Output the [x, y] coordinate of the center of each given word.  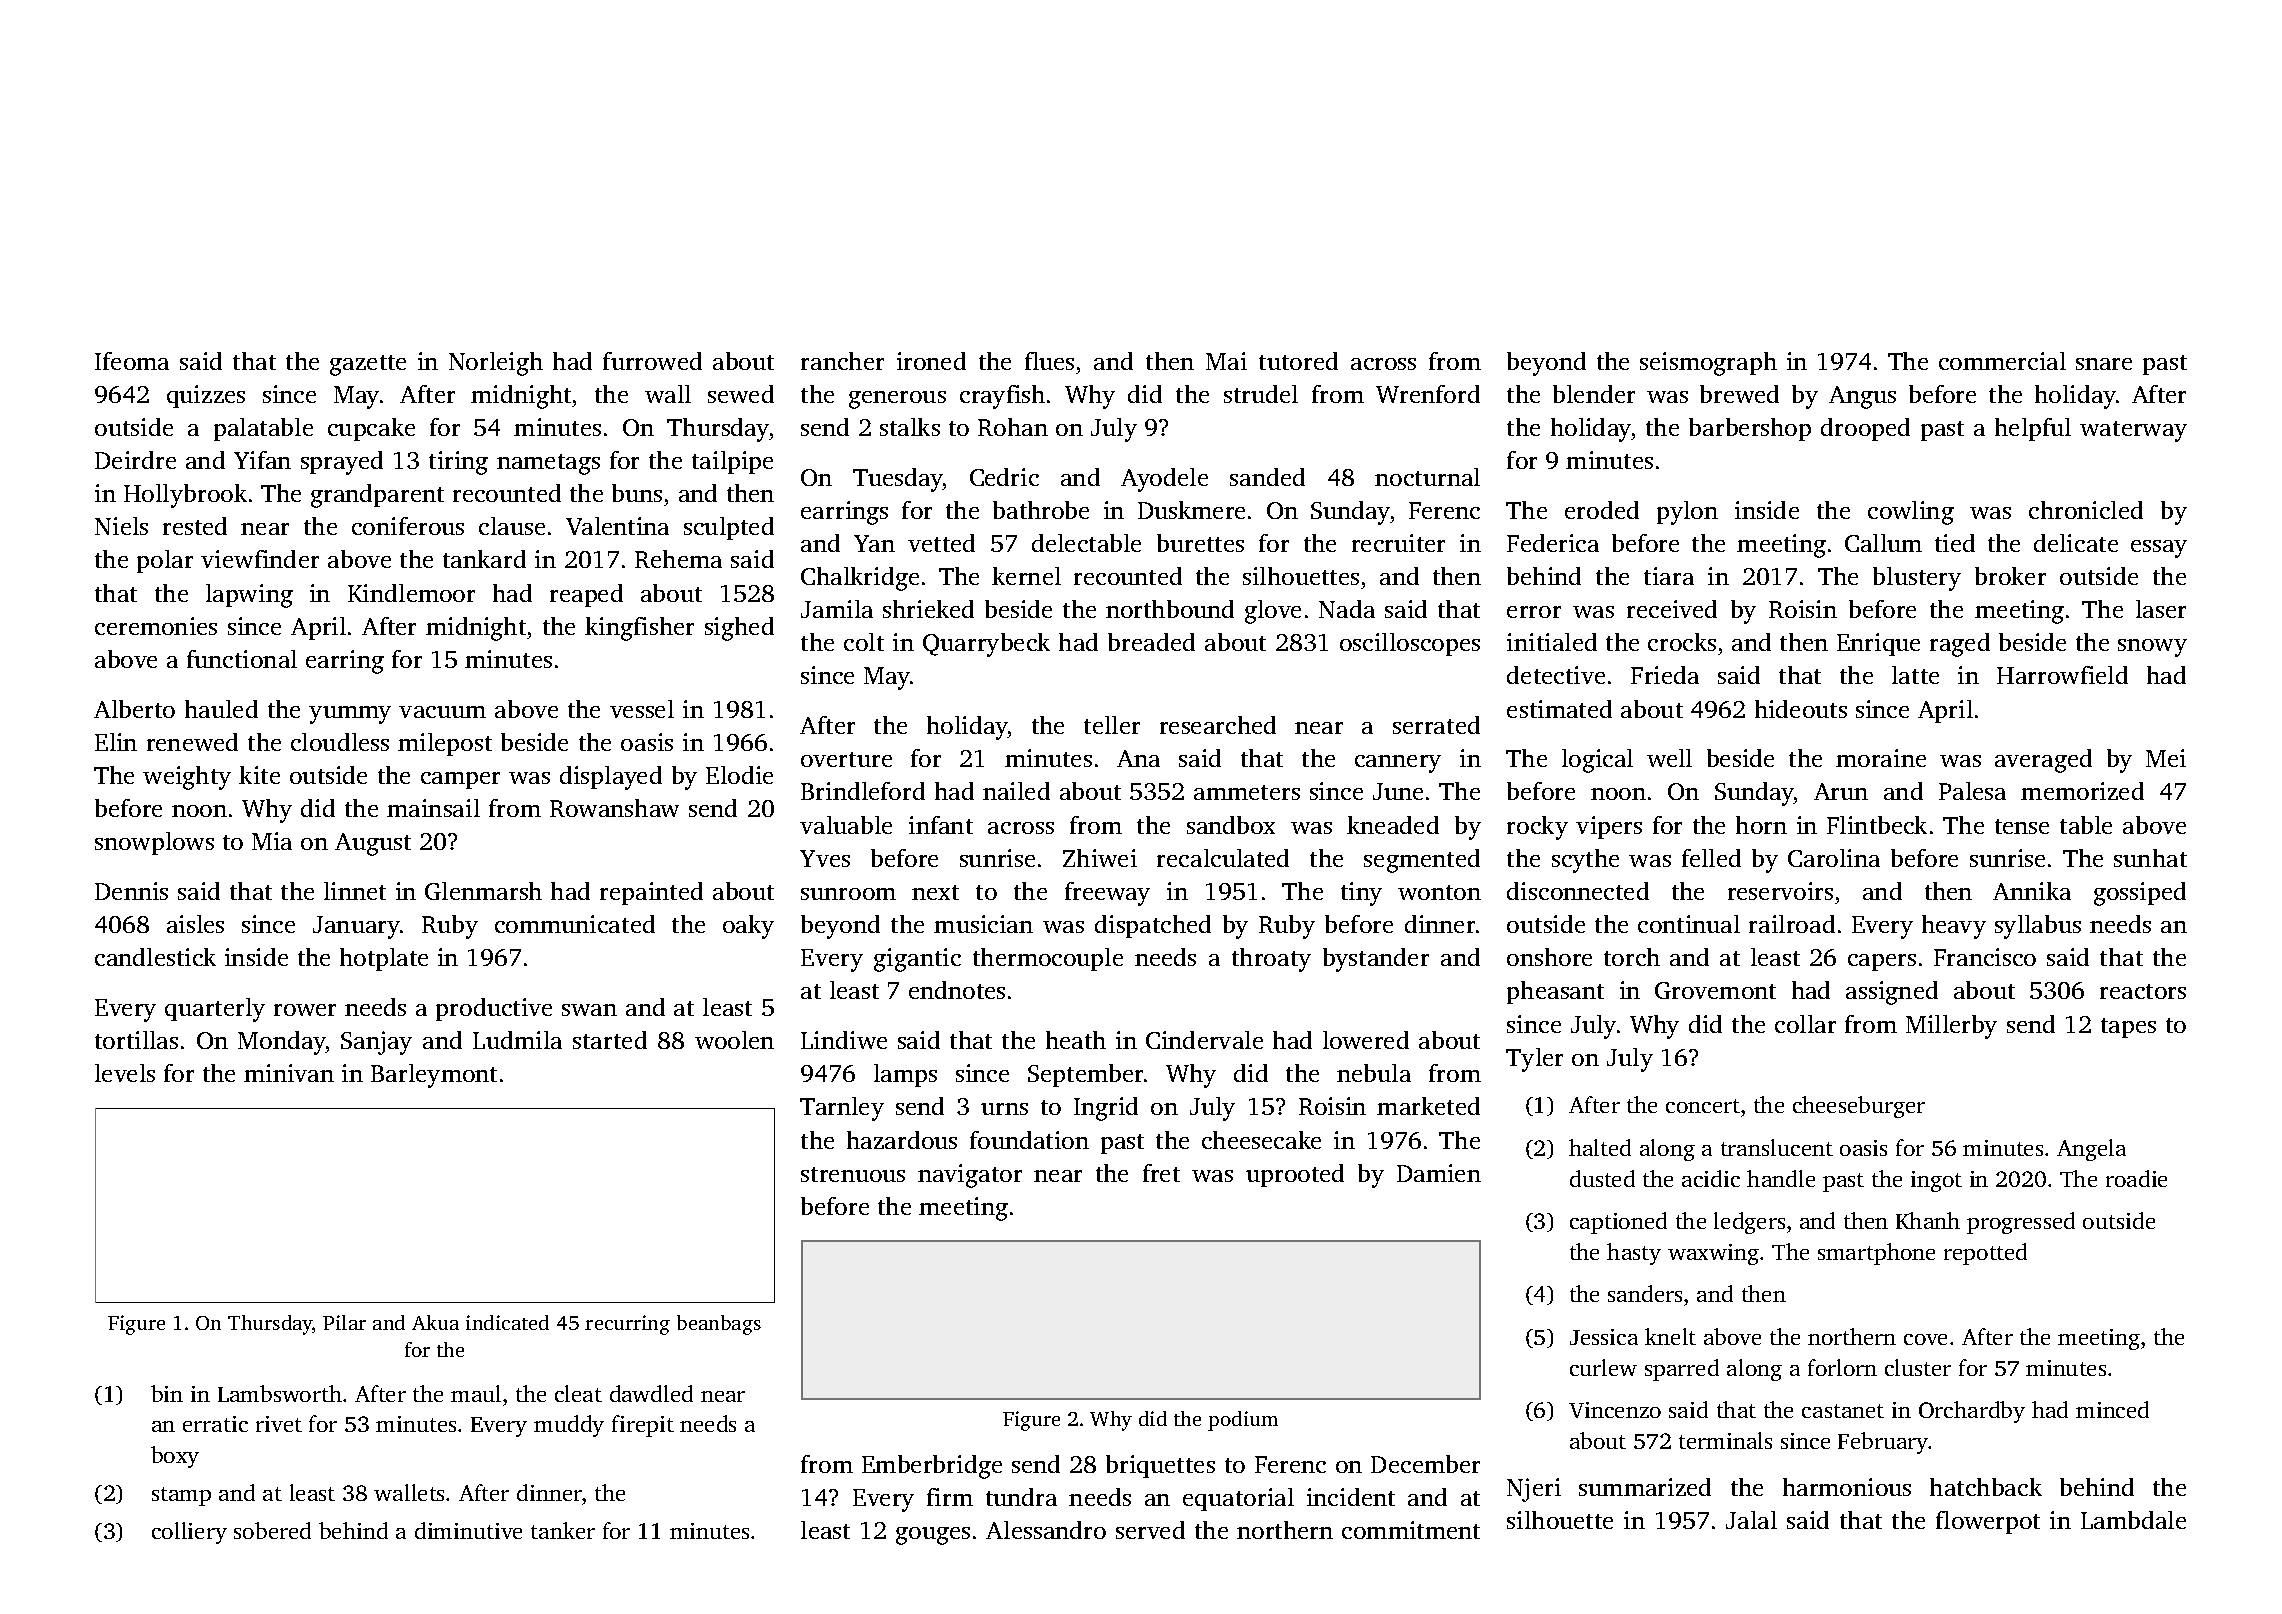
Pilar [344, 1322]
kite [259, 775]
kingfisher [639, 629]
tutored [1298, 361]
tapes [2128, 1028]
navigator [970, 1176]
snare [2104, 364]
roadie [2136, 1178]
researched [1218, 725]
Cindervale [1204, 1040]
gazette [368, 365]
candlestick [155, 957]
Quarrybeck [986, 645]
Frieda [1665, 675]
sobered [272, 1530]
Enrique [1878, 644]
